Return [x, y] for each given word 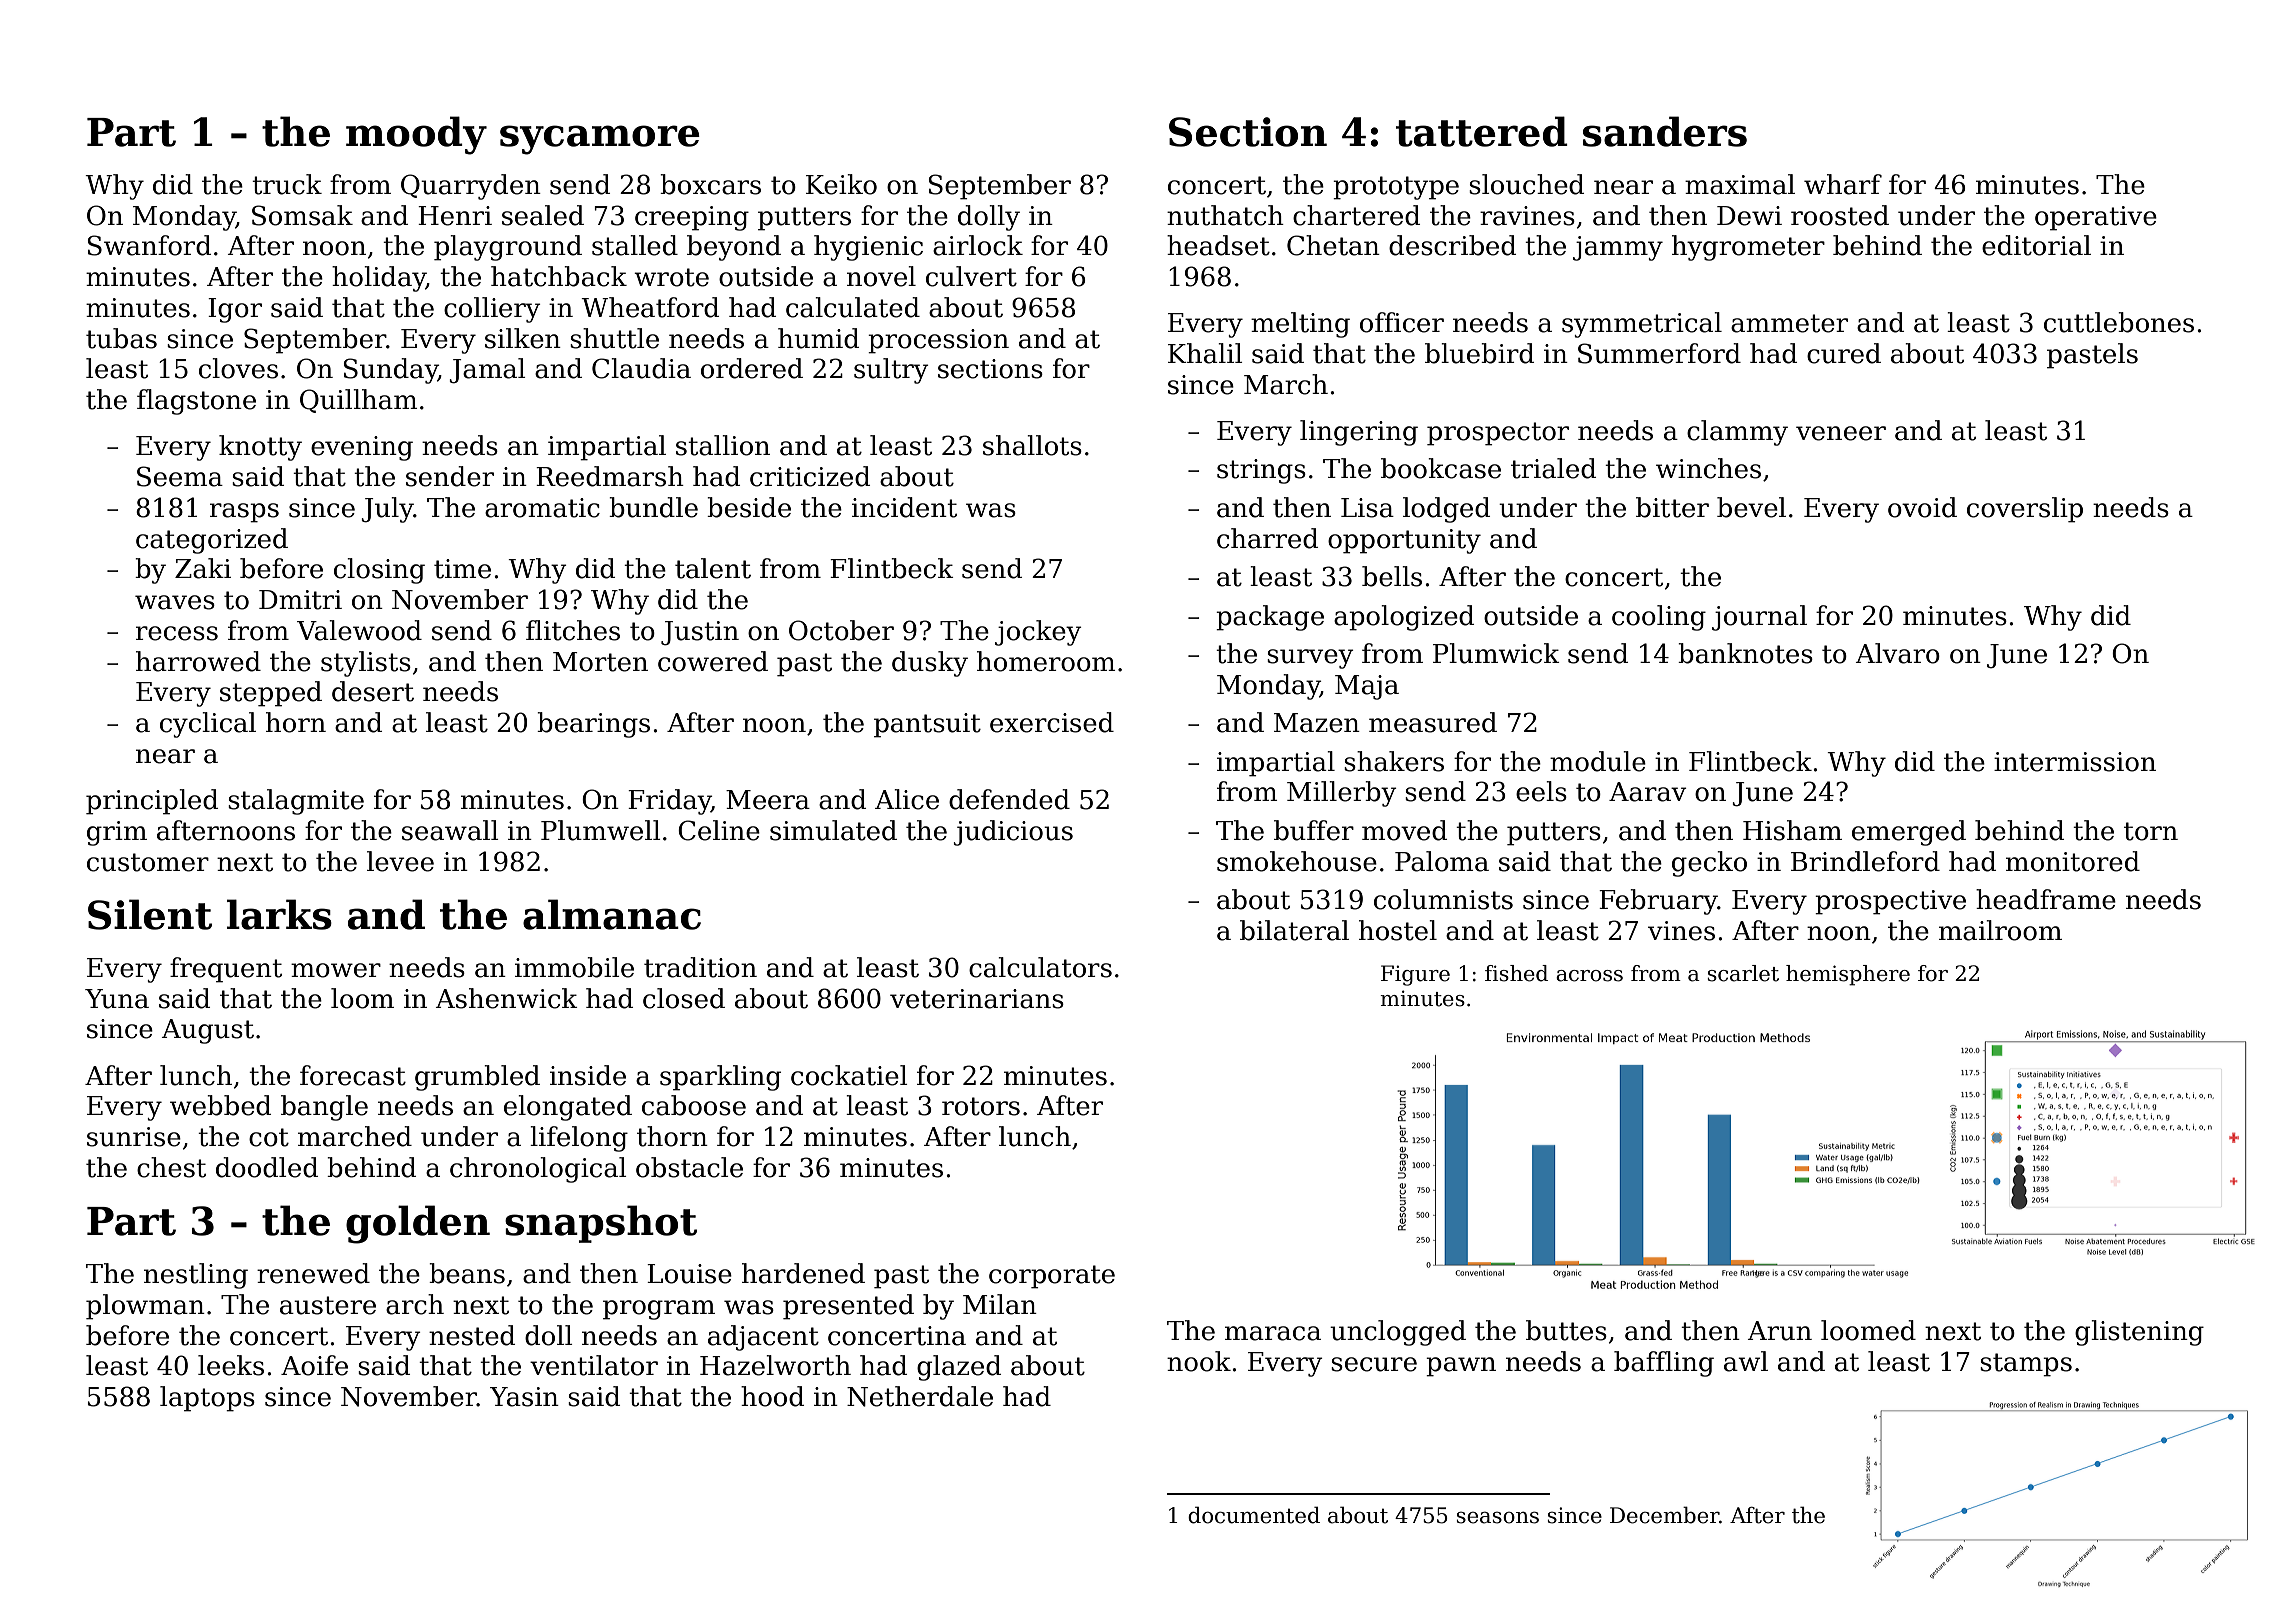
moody [416, 135]
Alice [907, 799]
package [1270, 618]
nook [1199, 1361]
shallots [1032, 445]
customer [148, 862]
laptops [207, 1399]
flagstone [196, 402]
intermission [2075, 762]
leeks [231, 1365]
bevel [1751, 507]
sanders [1665, 131]
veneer [1841, 433]
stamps [2026, 1365]
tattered [1482, 131]
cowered [713, 661]
